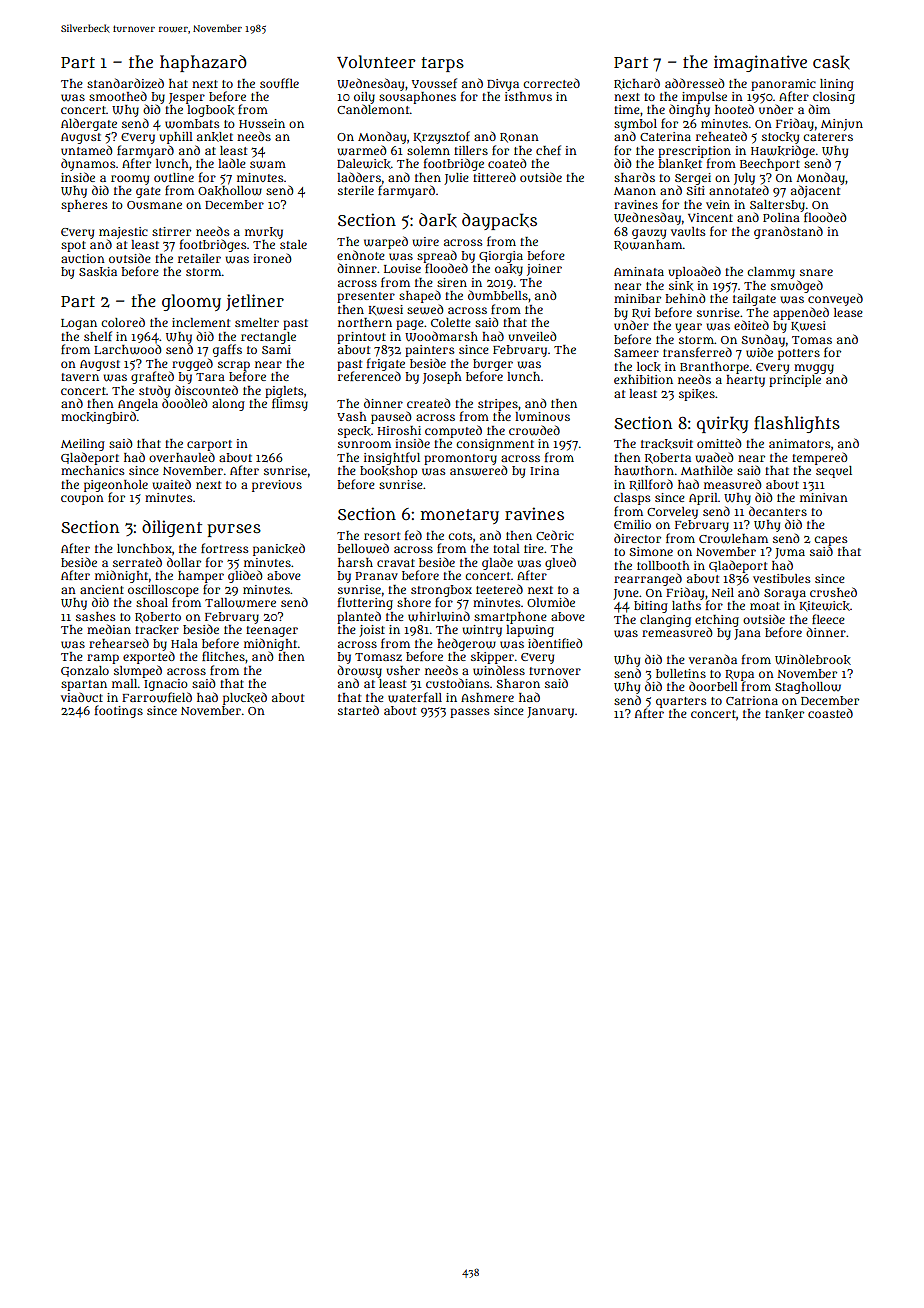  What do you see at coordinates (831, 62) in the screenshot?
I see `cask` at bounding box center [831, 62].
